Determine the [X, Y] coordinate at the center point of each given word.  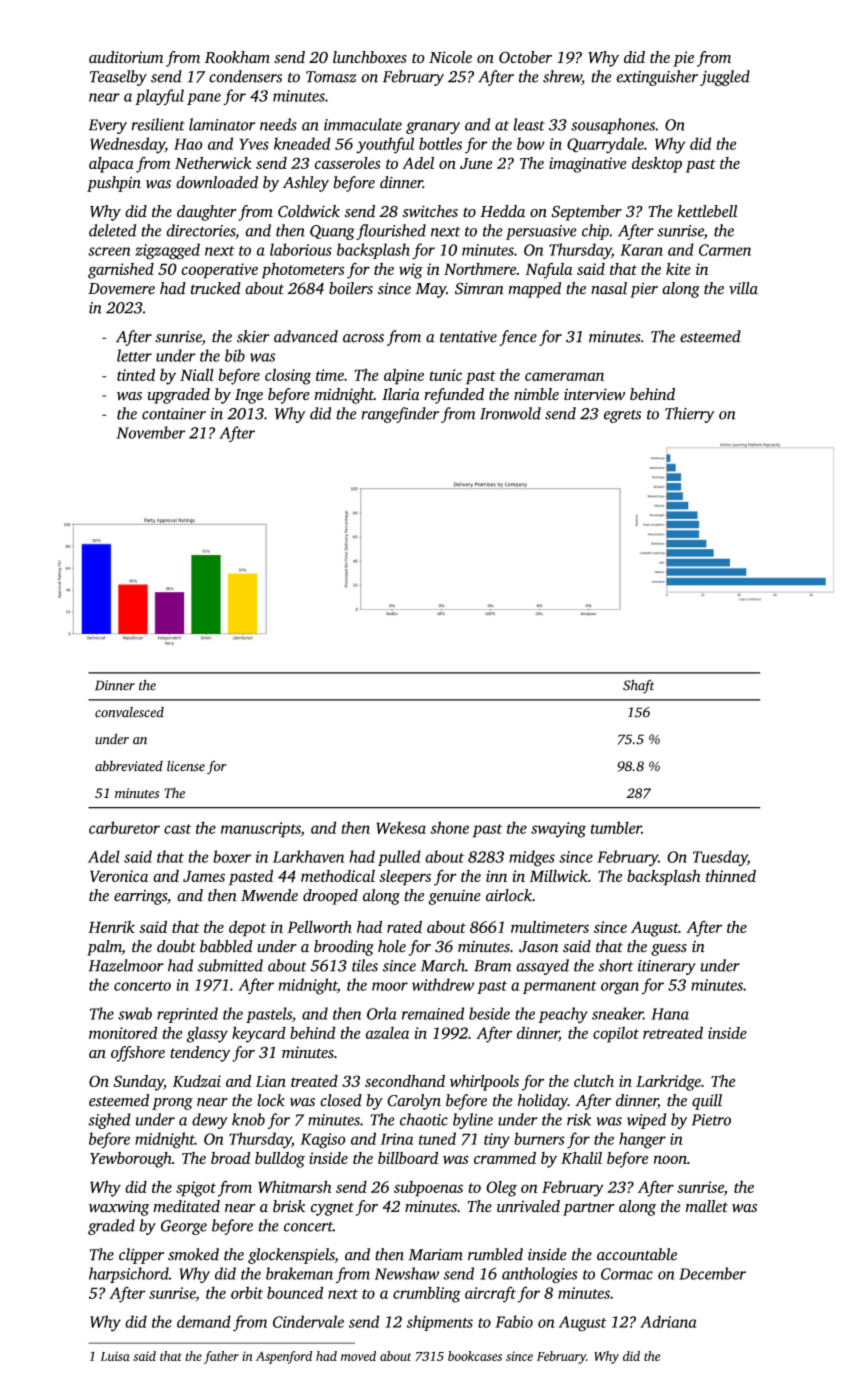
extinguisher [657, 78]
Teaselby [118, 78]
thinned [731, 875]
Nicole [450, 57]
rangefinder [400, 415]
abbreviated [129, 766]
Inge [249, 396]
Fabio [514, 1321]
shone [449, 827]
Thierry [690, 415]
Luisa [115, 1356]
